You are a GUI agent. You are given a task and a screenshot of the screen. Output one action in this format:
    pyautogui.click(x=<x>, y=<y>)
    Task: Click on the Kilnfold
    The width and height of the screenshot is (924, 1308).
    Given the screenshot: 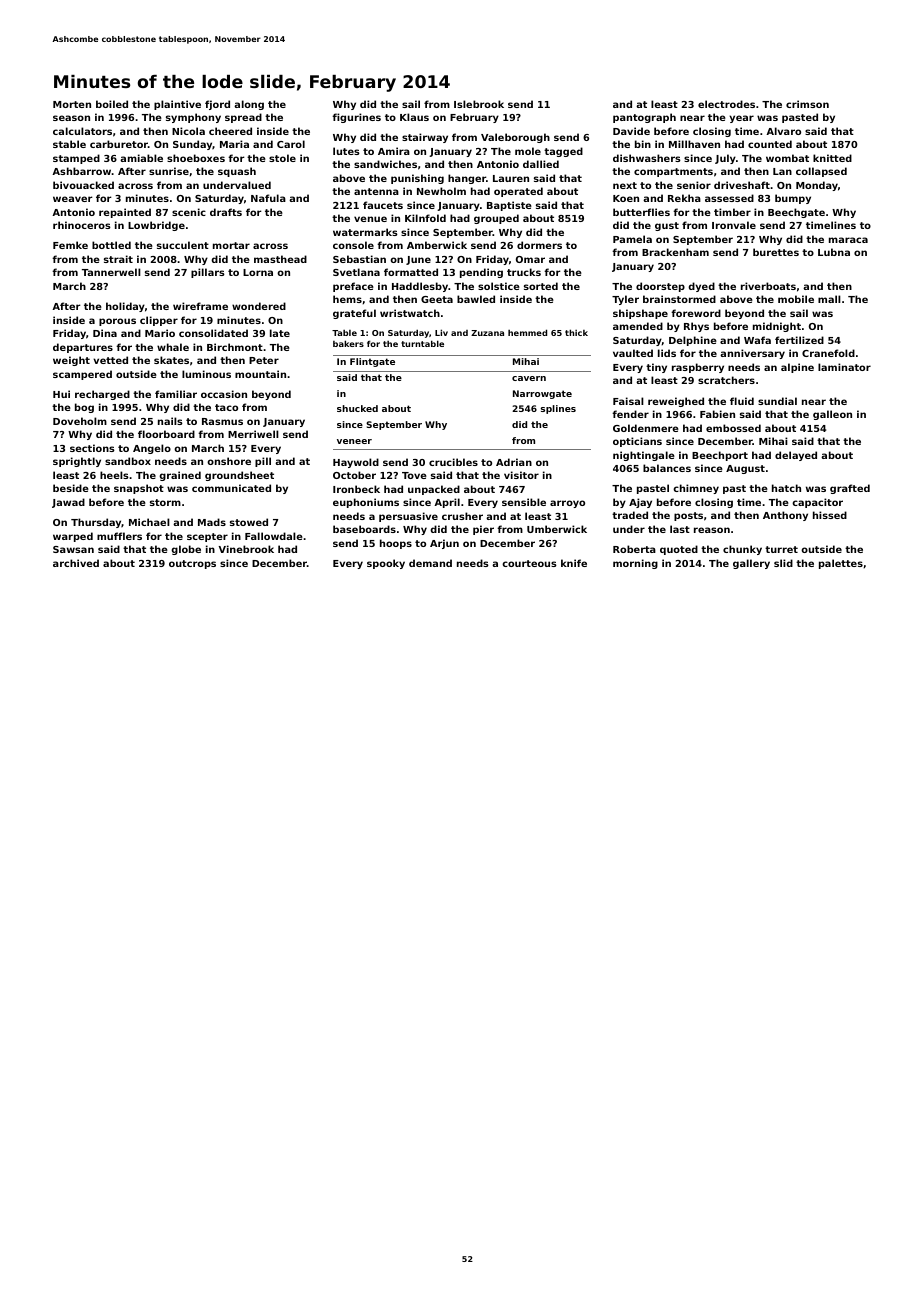 What is the action you would take?
    pyautogui.click(x=425, y=218)
